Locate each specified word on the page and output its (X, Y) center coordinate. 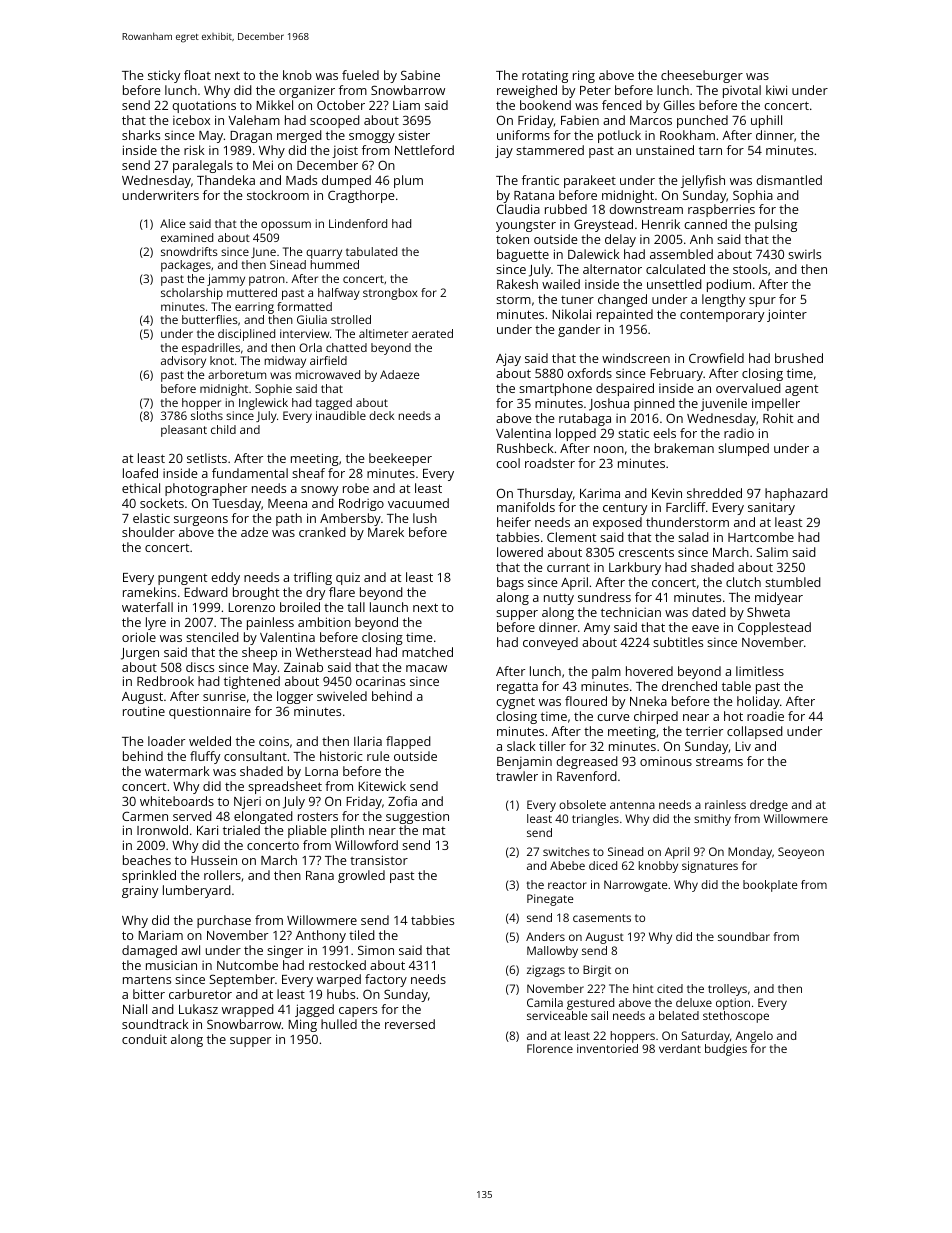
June (263, 252)
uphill (766, 121)
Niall (135, 1009)
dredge (769, 806)
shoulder (148, 532)
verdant (680, 1048)
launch (389, 607)
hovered (649, 671)
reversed (410, 1024)
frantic (540, 180)
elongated (263, 817)
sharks (141, 135)
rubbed (566, 209)
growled (361, 876)
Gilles (679, 105)
